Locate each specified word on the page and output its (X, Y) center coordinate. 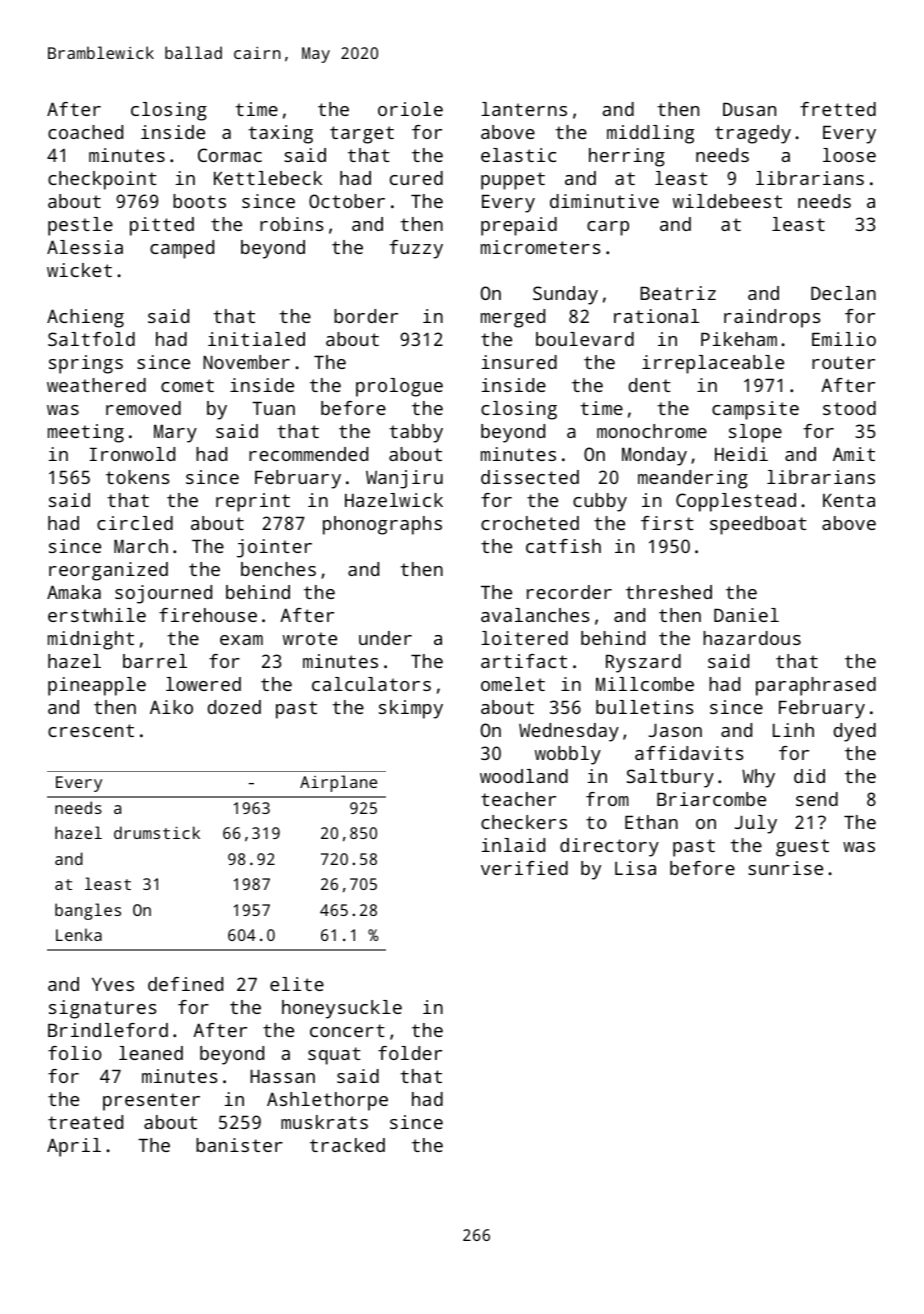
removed (143, 408)
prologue (399, 387)
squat (334, 1056)
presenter (151, 1102)
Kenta (849, 500)
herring (627, 157)
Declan (843, 293)
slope (755, 433)
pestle (80, 226)
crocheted (530, 523)
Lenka (79, 934)
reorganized (108, 571)
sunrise (785, 868)
